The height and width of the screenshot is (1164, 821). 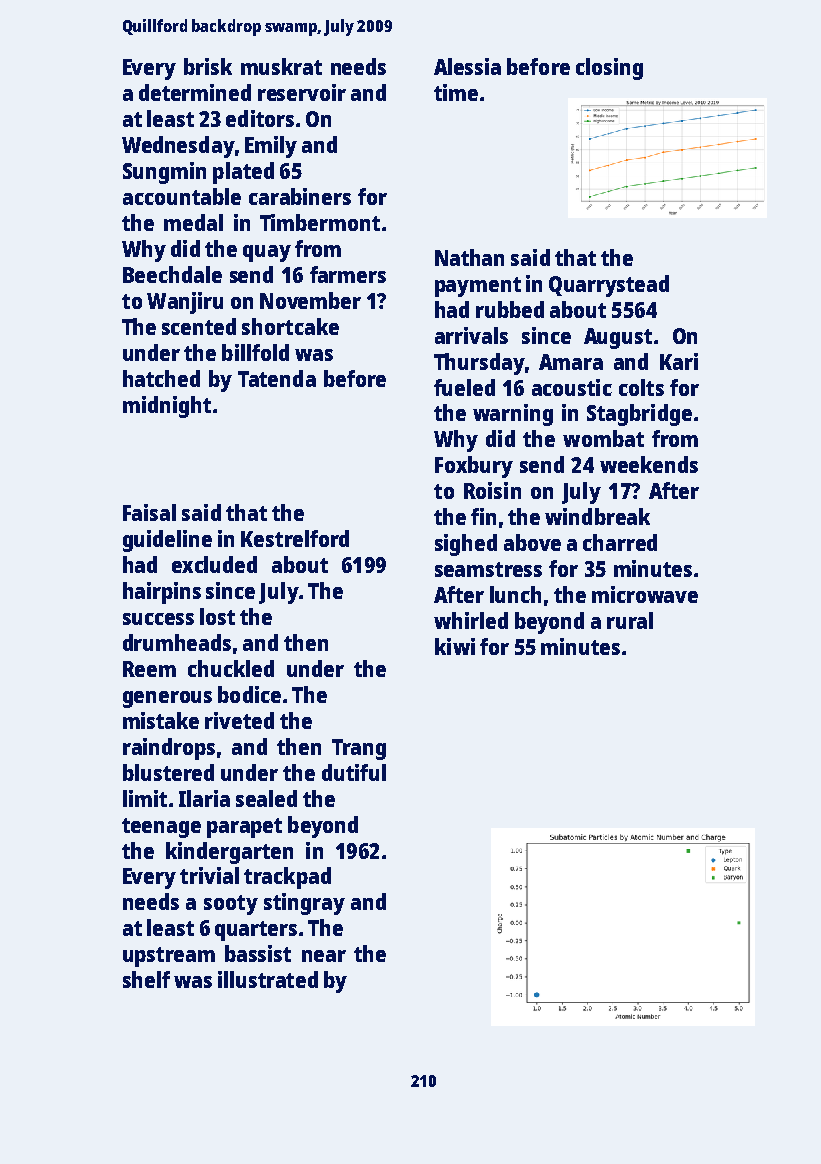 What do you see at coordinates (609, 286) in the screenshot?
I see `Quarrystead` at bounding box center [609, 286].
